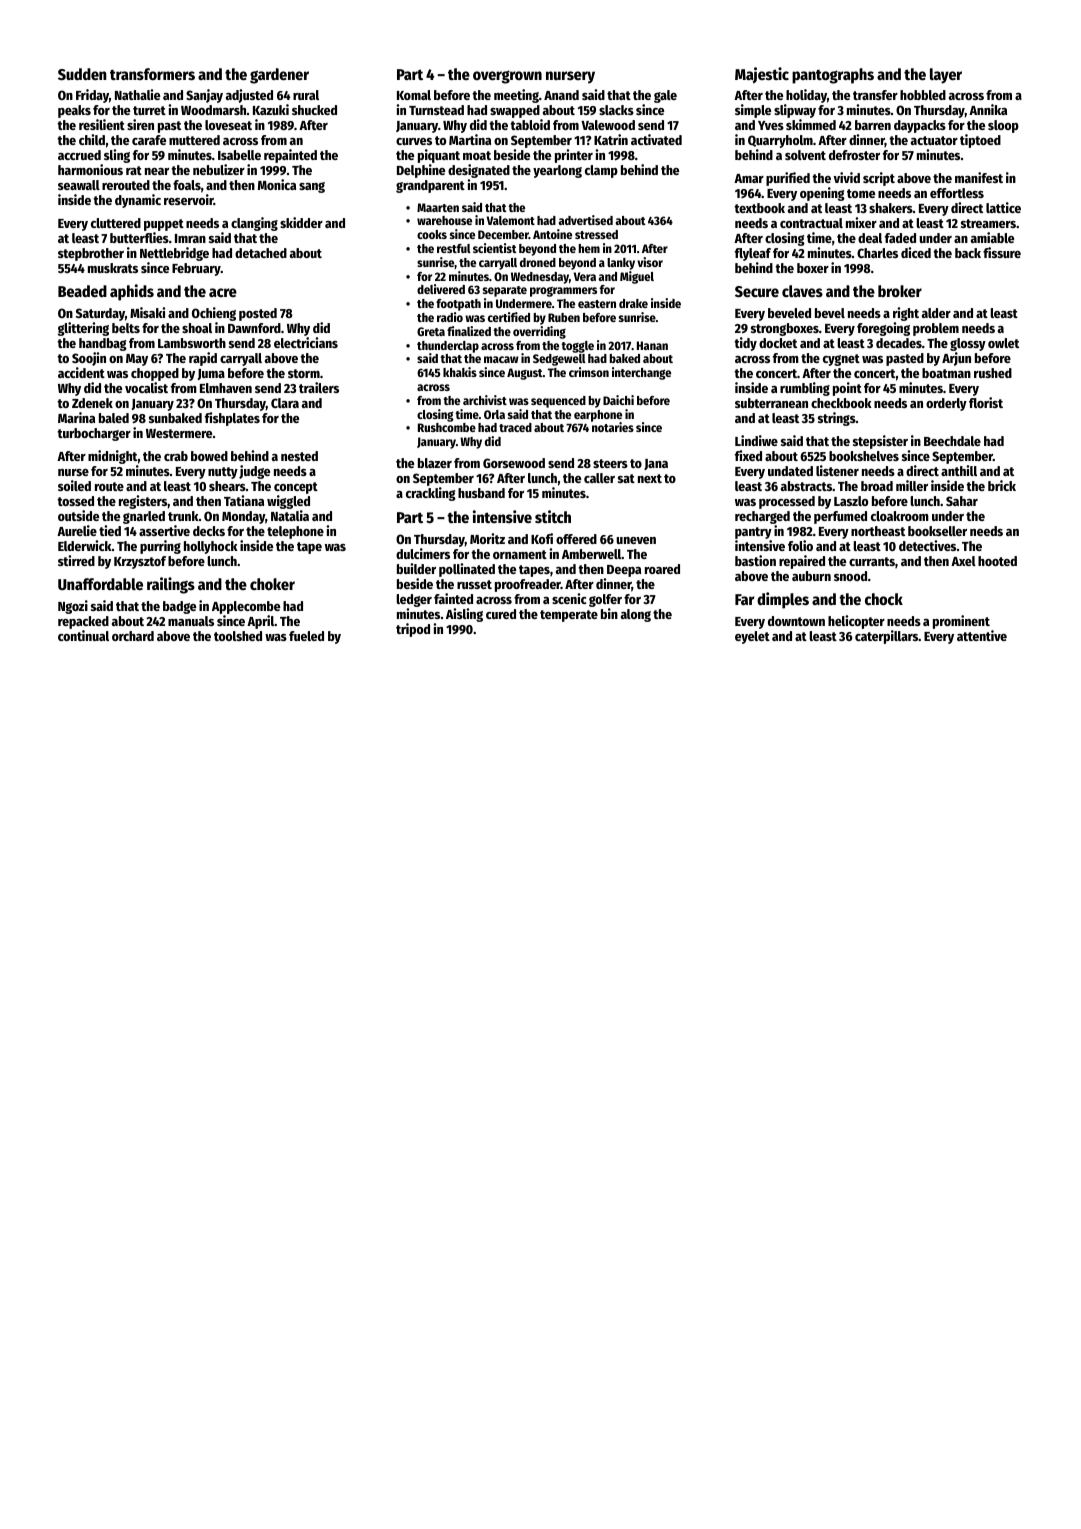 This screenshot has width=1081, height=1529. I want to click on February, so click(196, 269).
